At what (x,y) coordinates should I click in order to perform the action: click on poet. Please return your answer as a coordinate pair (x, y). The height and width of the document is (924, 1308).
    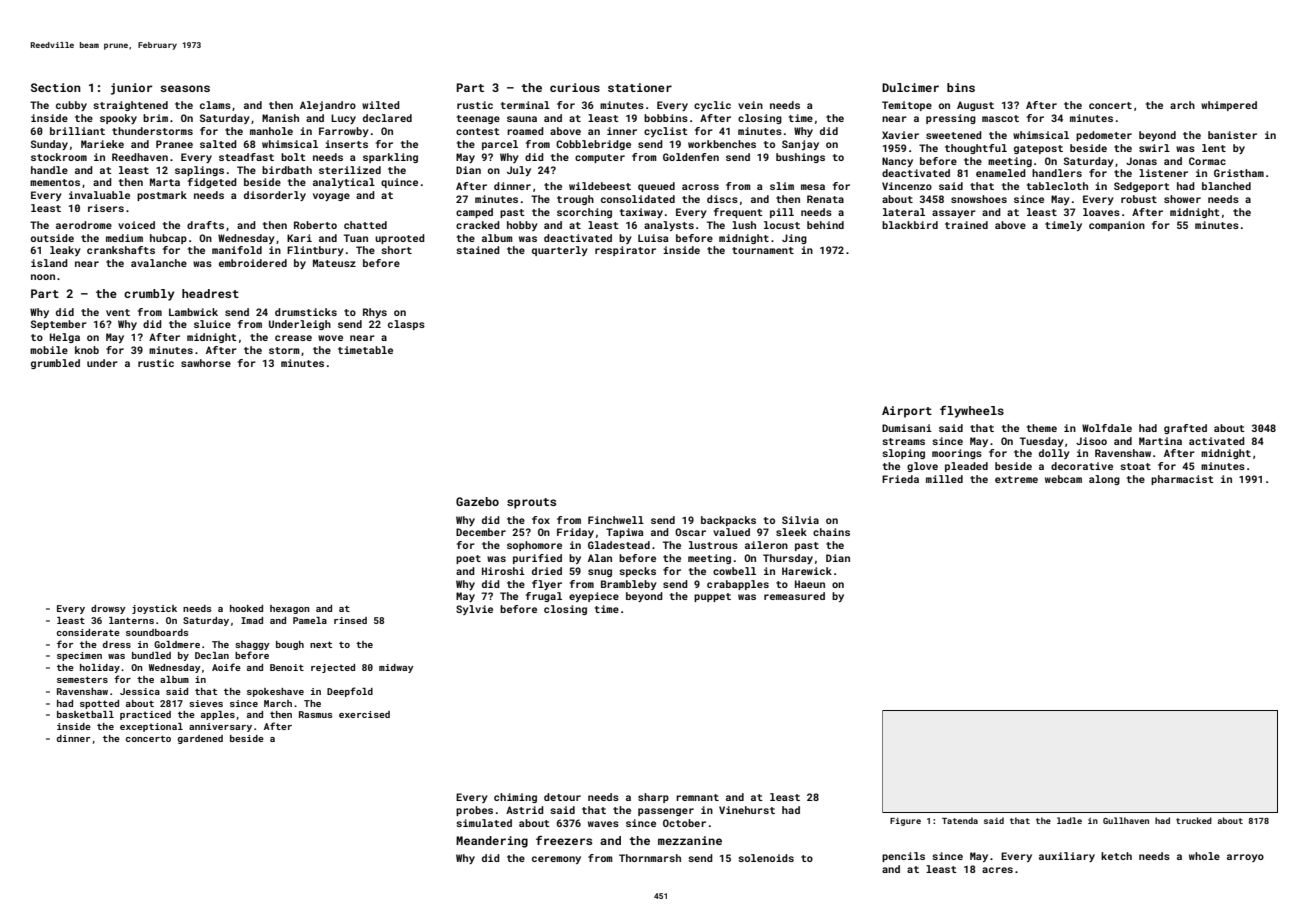
    Looking at the image, I should click on (468, 559).
